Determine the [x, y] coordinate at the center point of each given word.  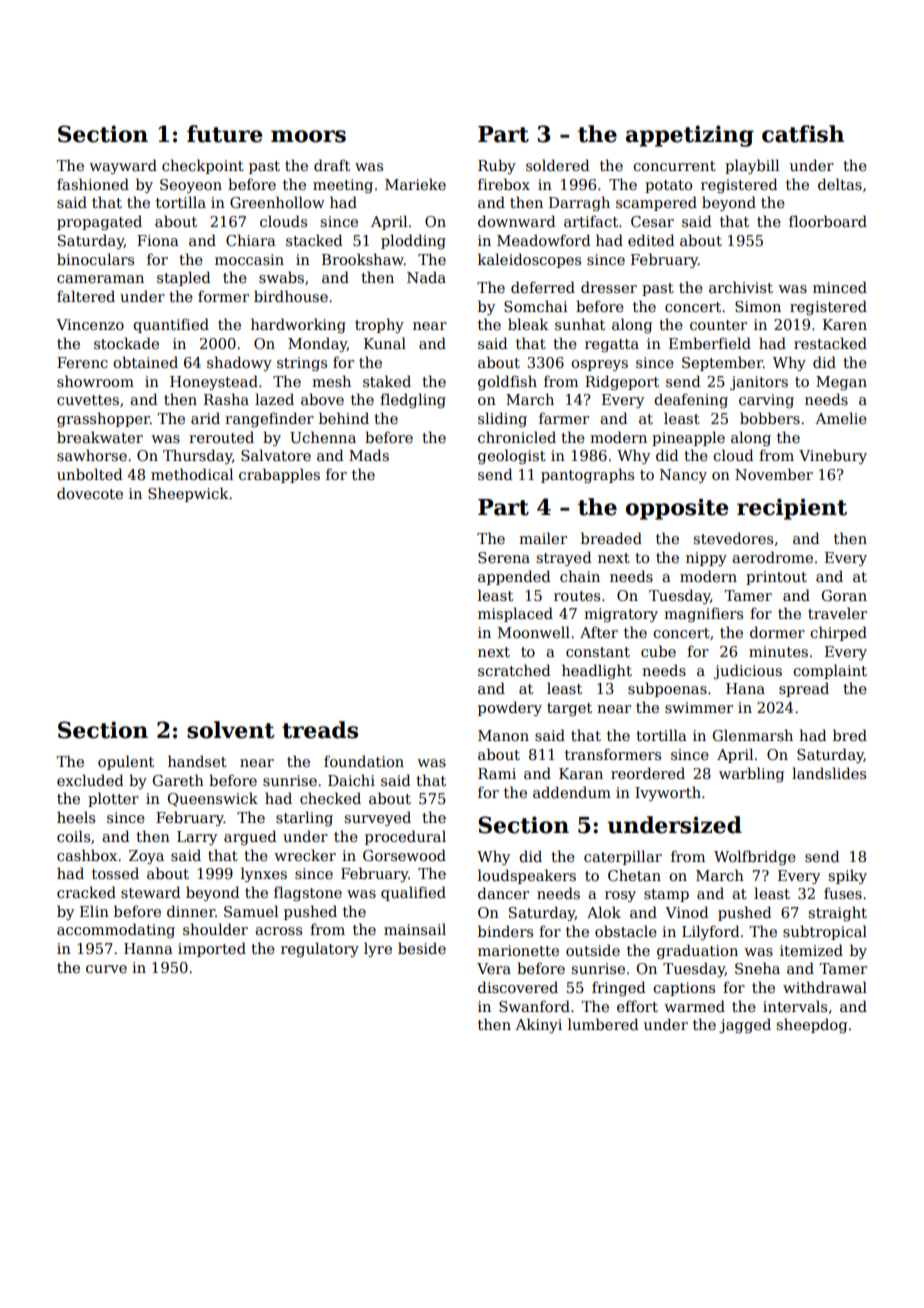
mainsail [415, 929]
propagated [99, 222]
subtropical [825, 932]
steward [151, 892]
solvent [231, 730]
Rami [497, 773]
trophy [379, 325]
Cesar [652, 221]
